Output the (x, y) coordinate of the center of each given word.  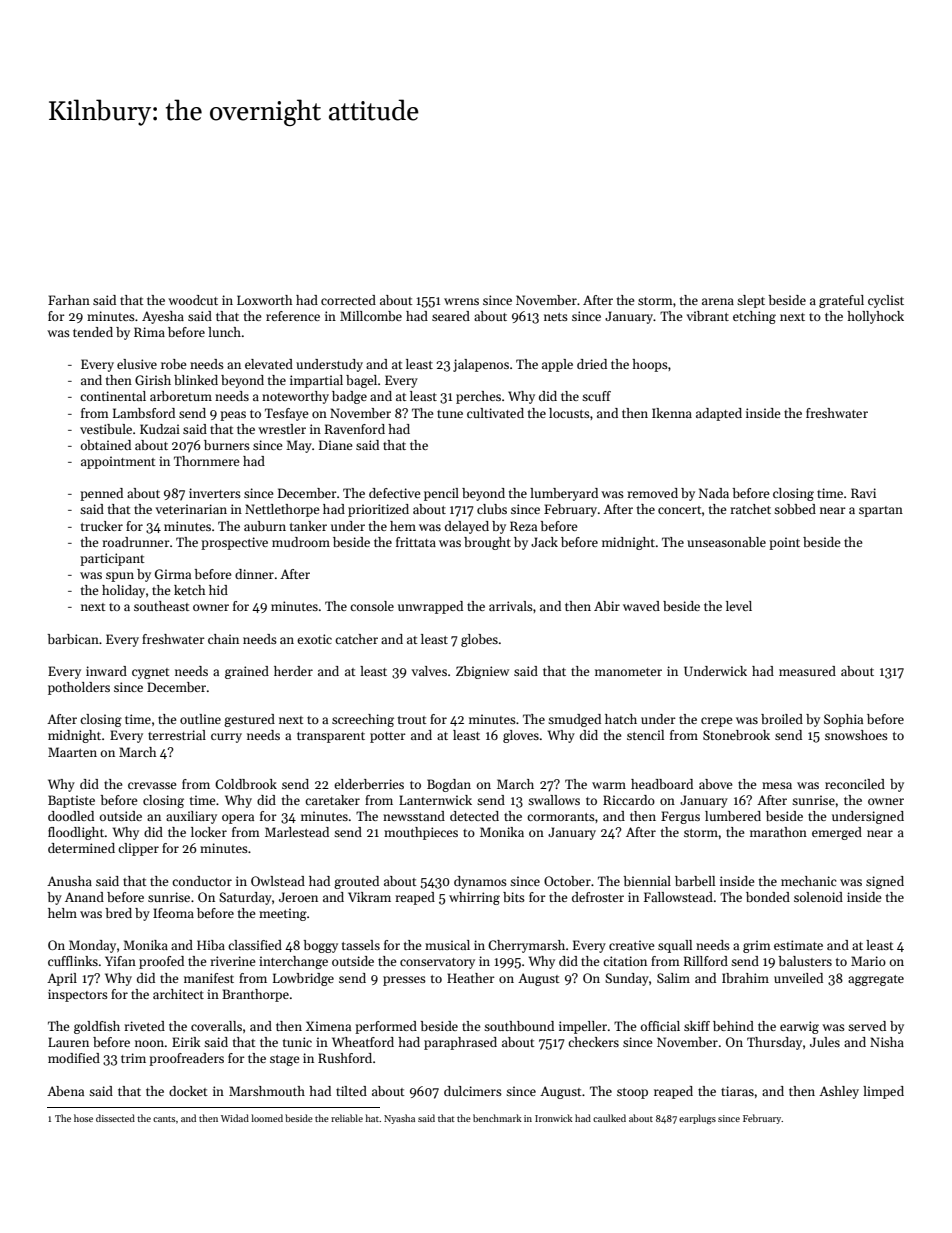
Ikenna (672, 413)
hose (83, 1118)
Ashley (839, 1092)
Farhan (69, 300)
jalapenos (481, 365)
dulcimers (473, 1091)
